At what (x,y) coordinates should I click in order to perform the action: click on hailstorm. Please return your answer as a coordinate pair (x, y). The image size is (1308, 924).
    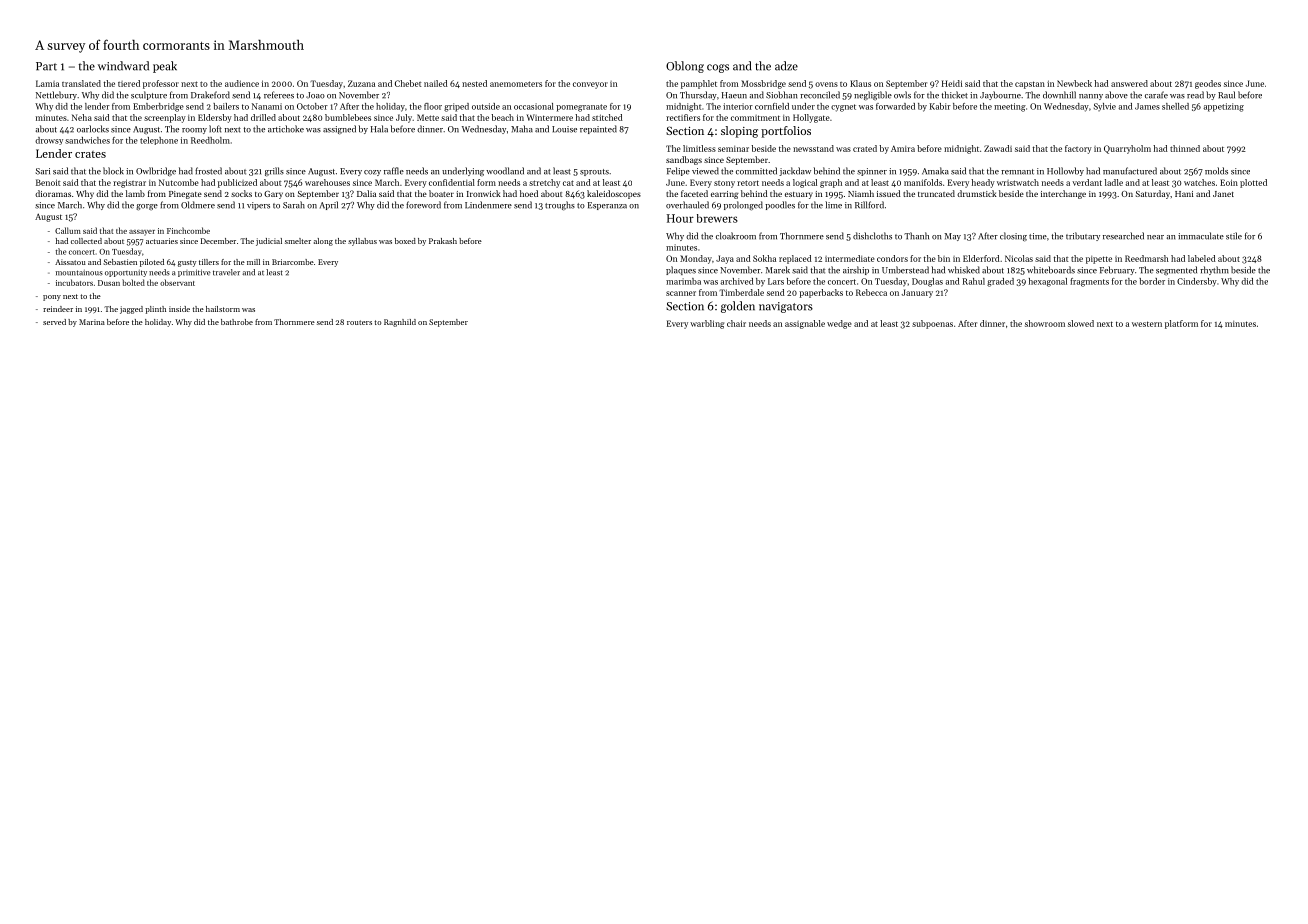
    Looking at the image, I should click on (223, 309).
